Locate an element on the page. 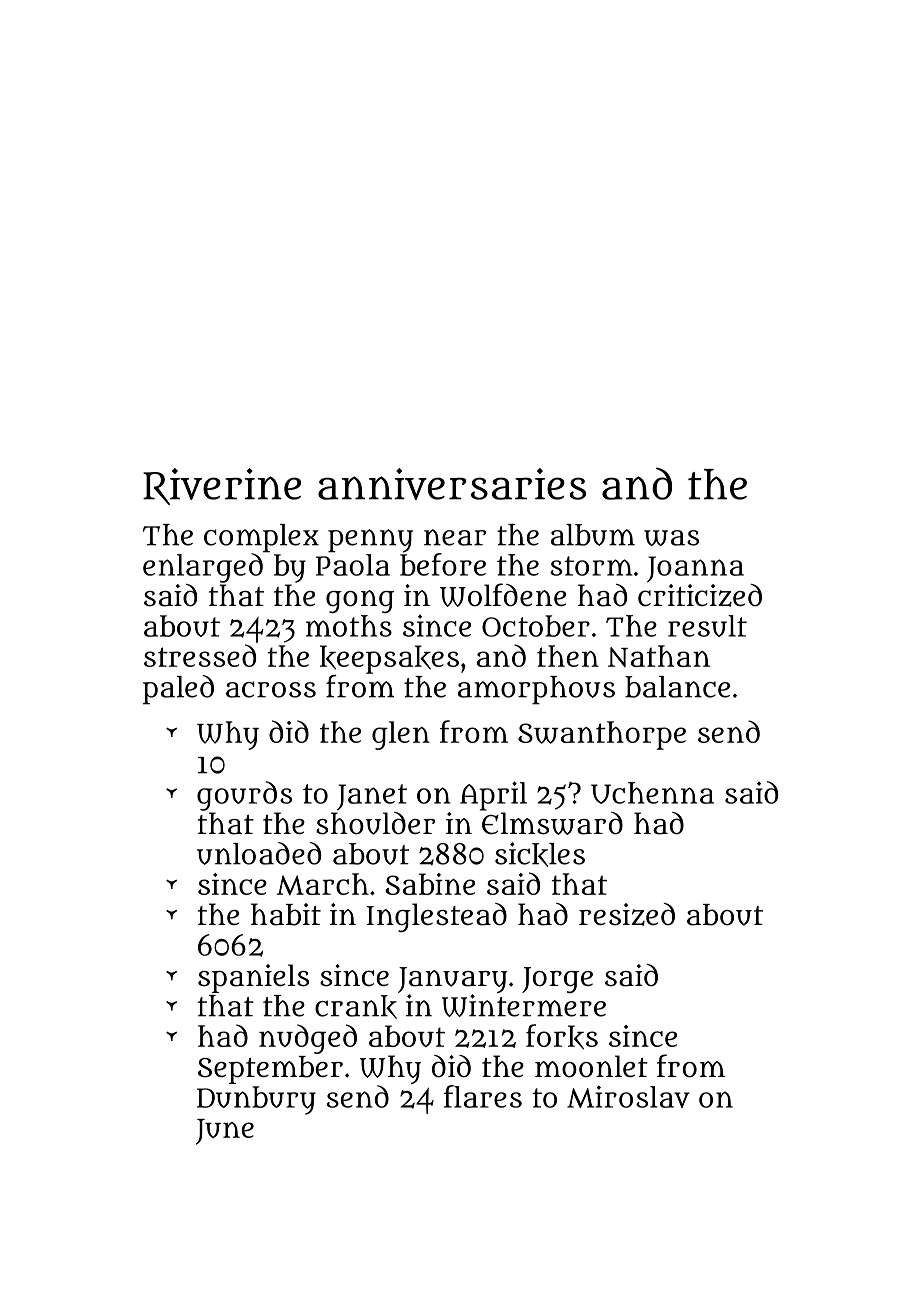  September is located at coordinates (270, 1070).
